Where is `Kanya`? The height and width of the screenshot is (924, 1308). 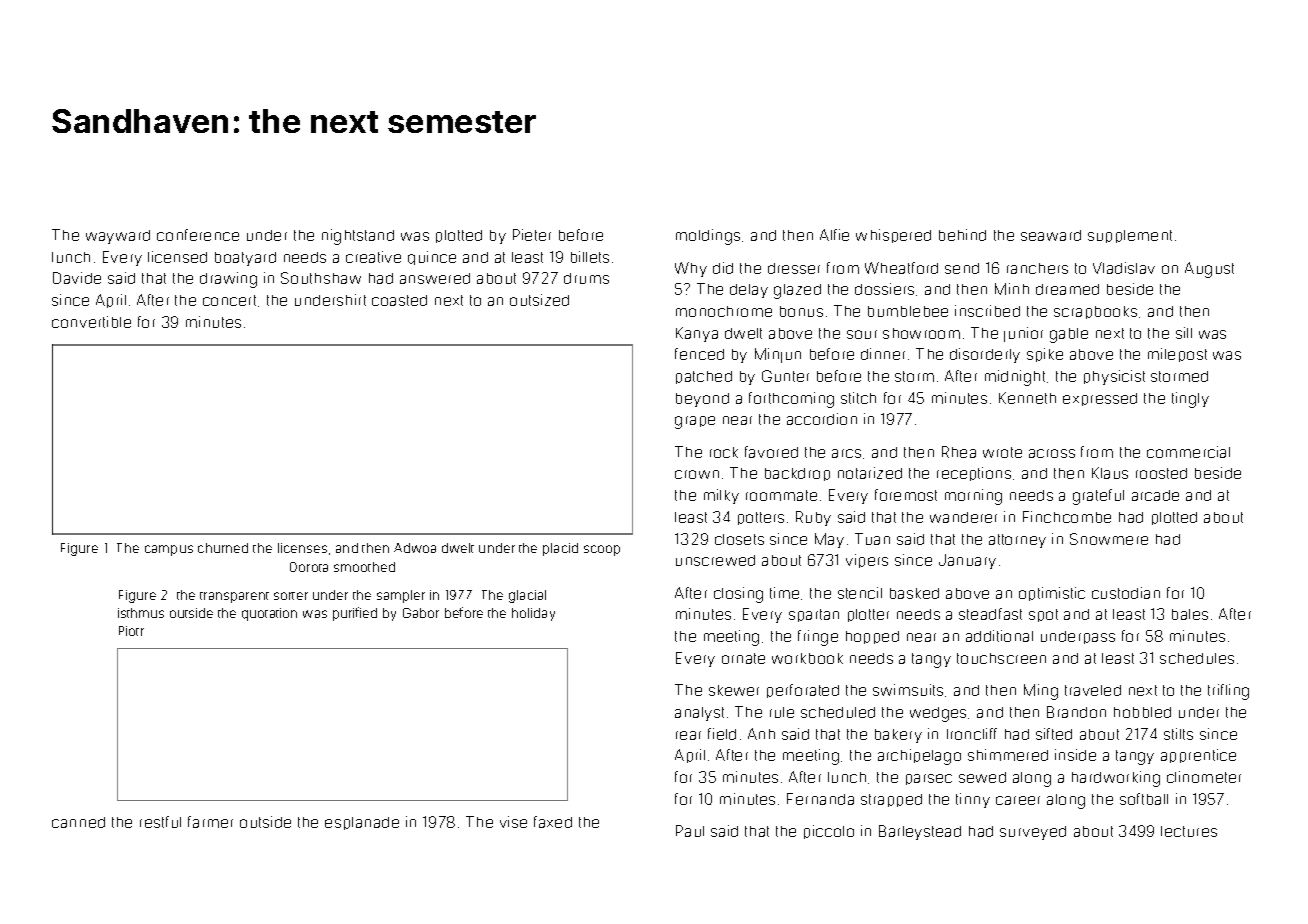
Kanya is located at coordinates (697, 334).
